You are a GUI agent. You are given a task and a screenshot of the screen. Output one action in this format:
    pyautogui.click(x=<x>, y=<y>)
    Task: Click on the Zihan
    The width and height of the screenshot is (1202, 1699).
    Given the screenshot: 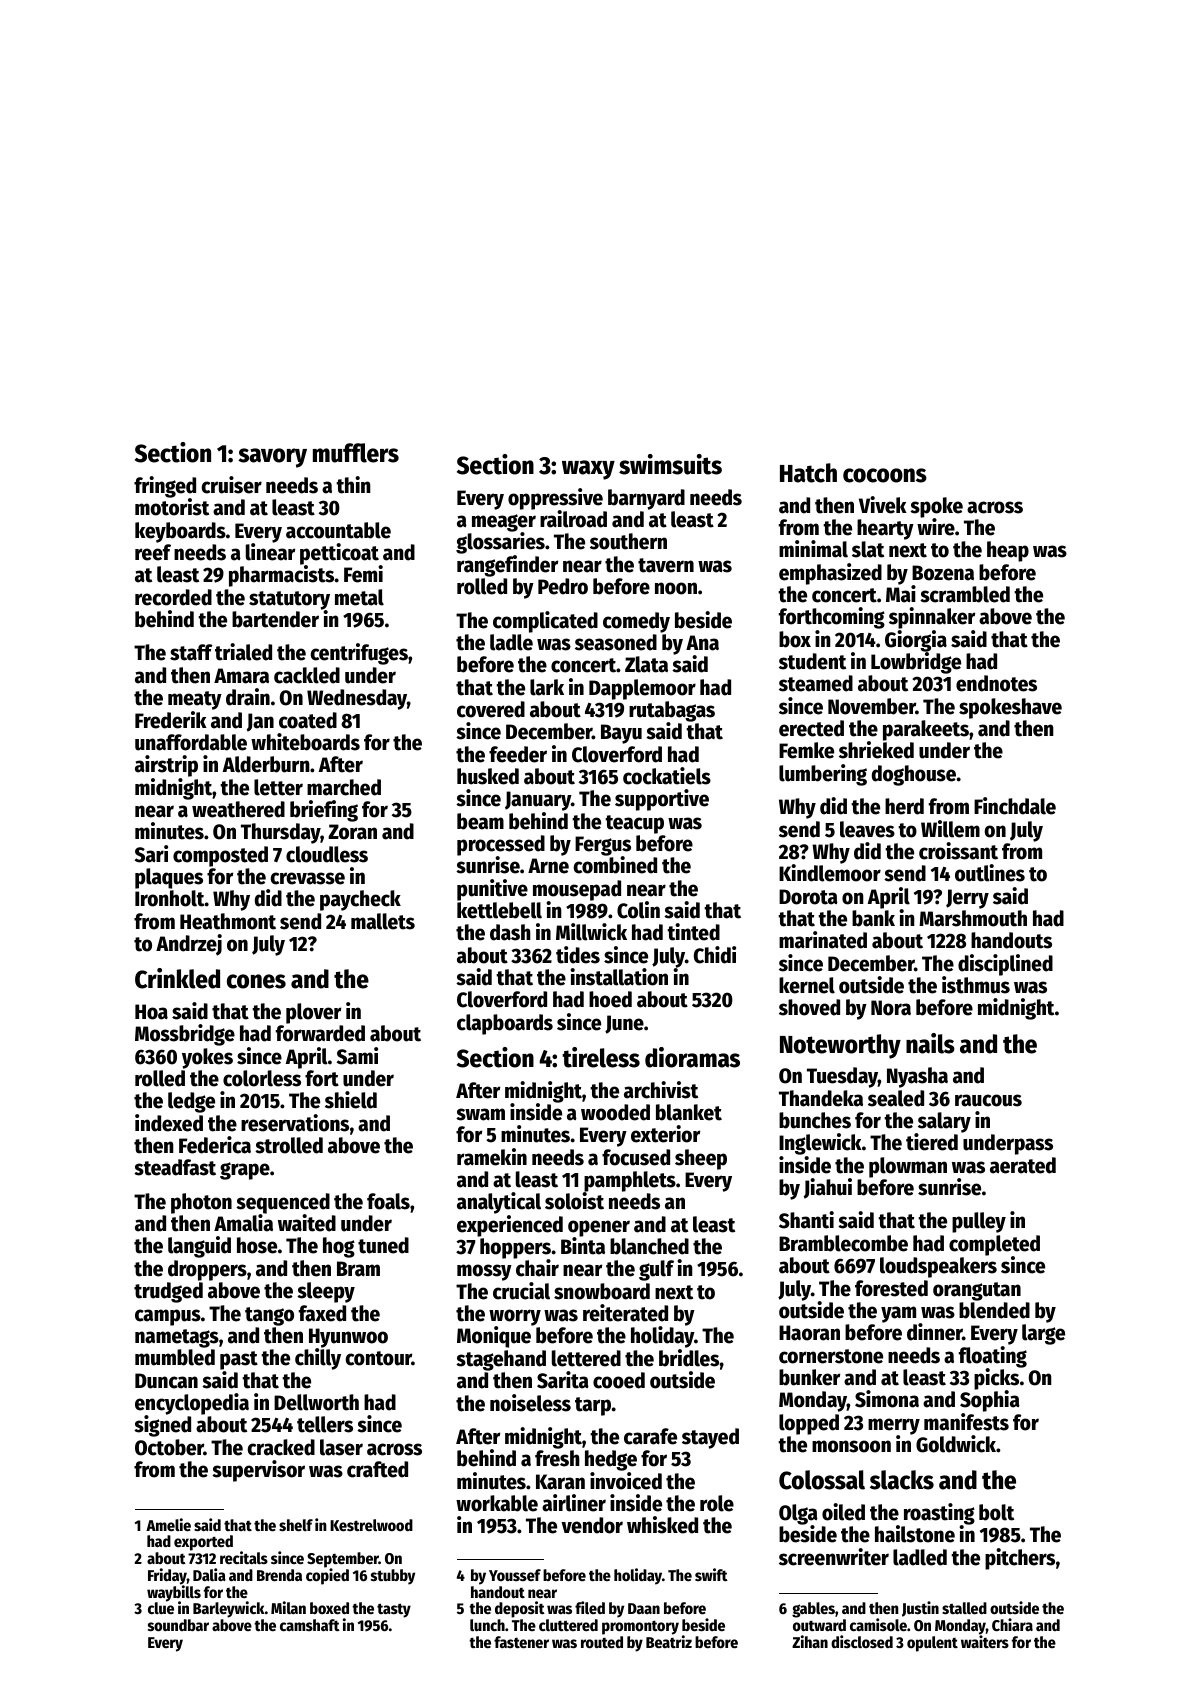 What is the action you would take?
    pyautogui.click(x=810, y=1641)
